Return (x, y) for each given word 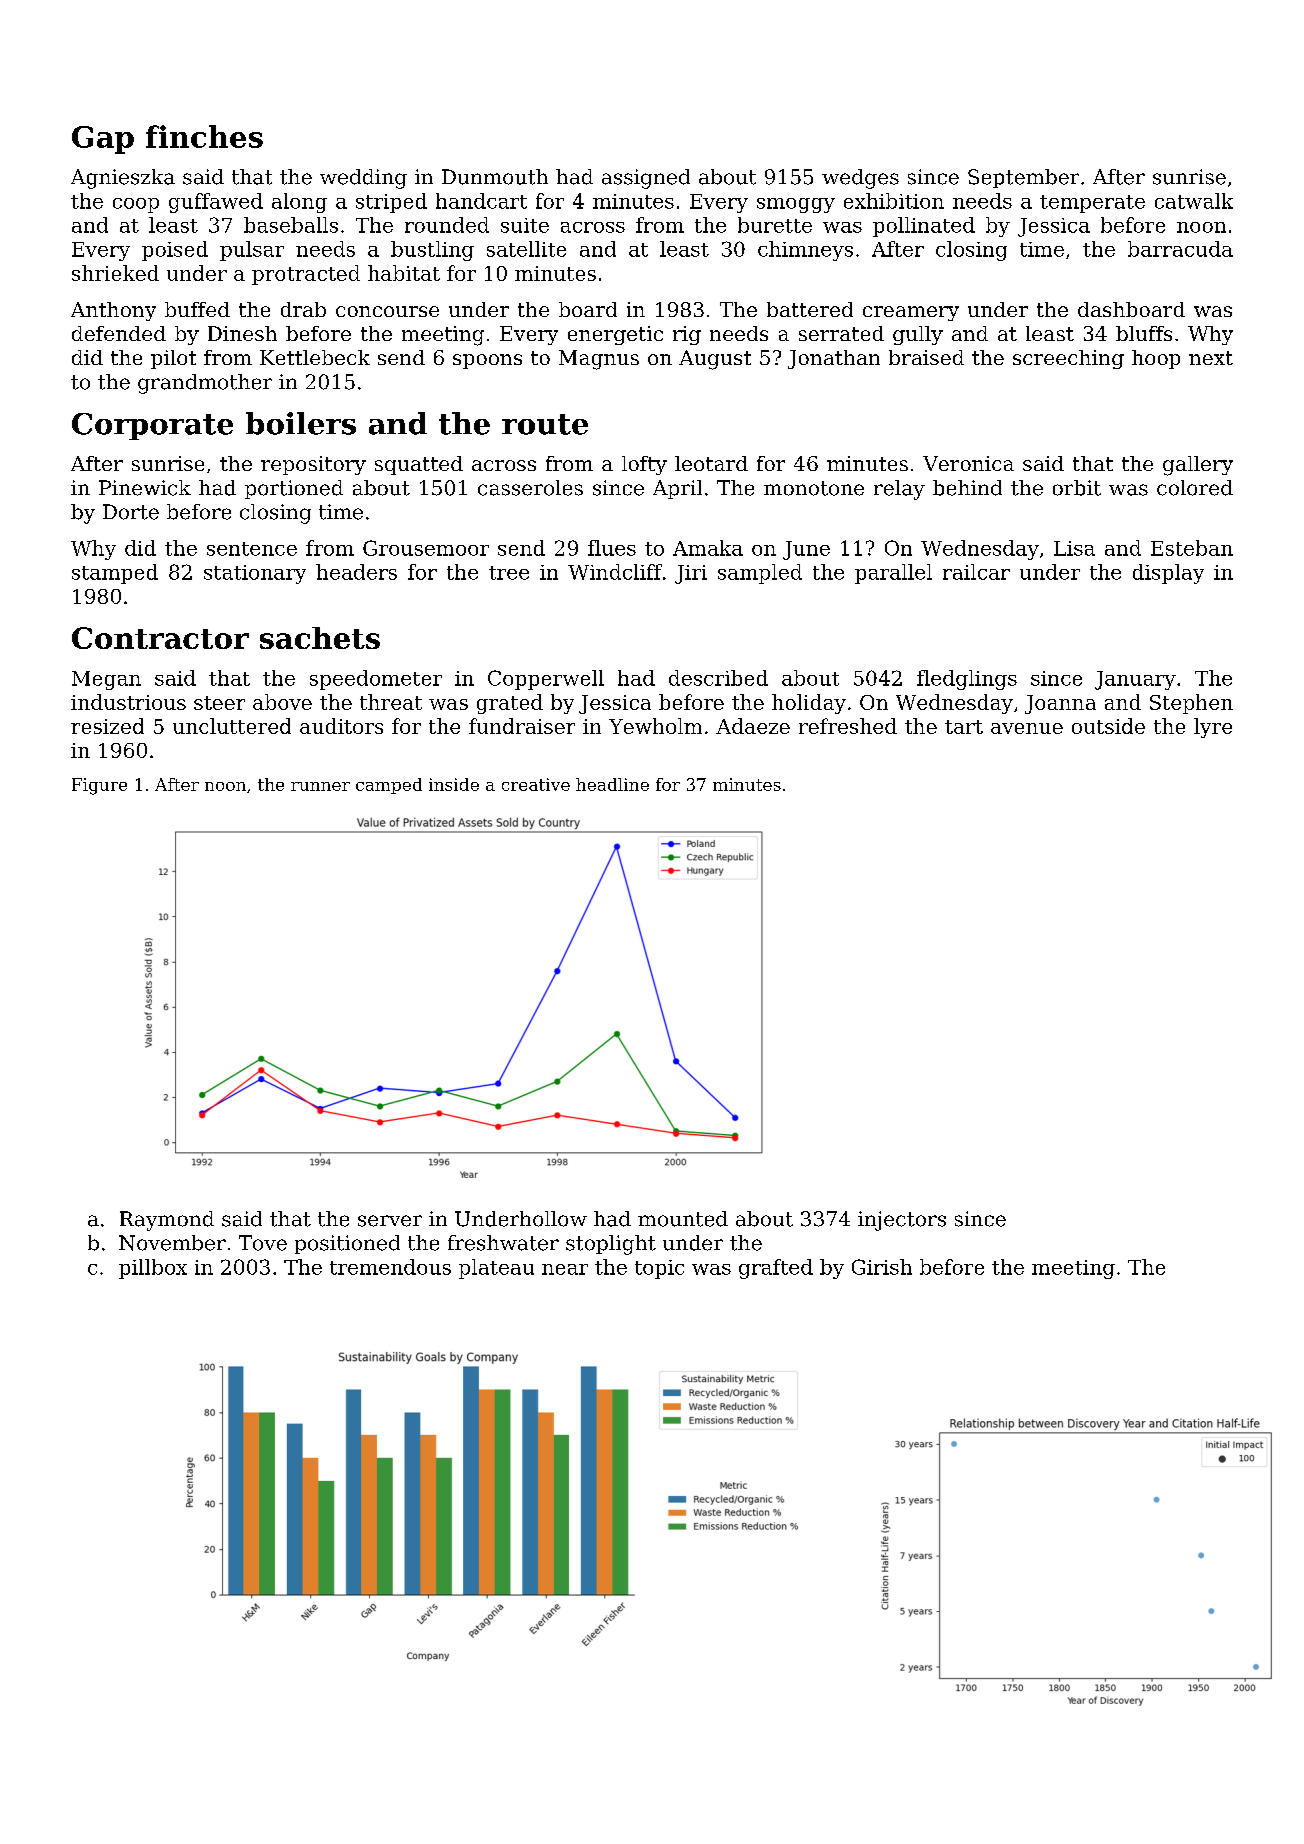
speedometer (376, 680)
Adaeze (753, 726)
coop (136, 205)
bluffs (1144, 333)
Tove (263, 1243)
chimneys (805, 251)
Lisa (1074, 548)
